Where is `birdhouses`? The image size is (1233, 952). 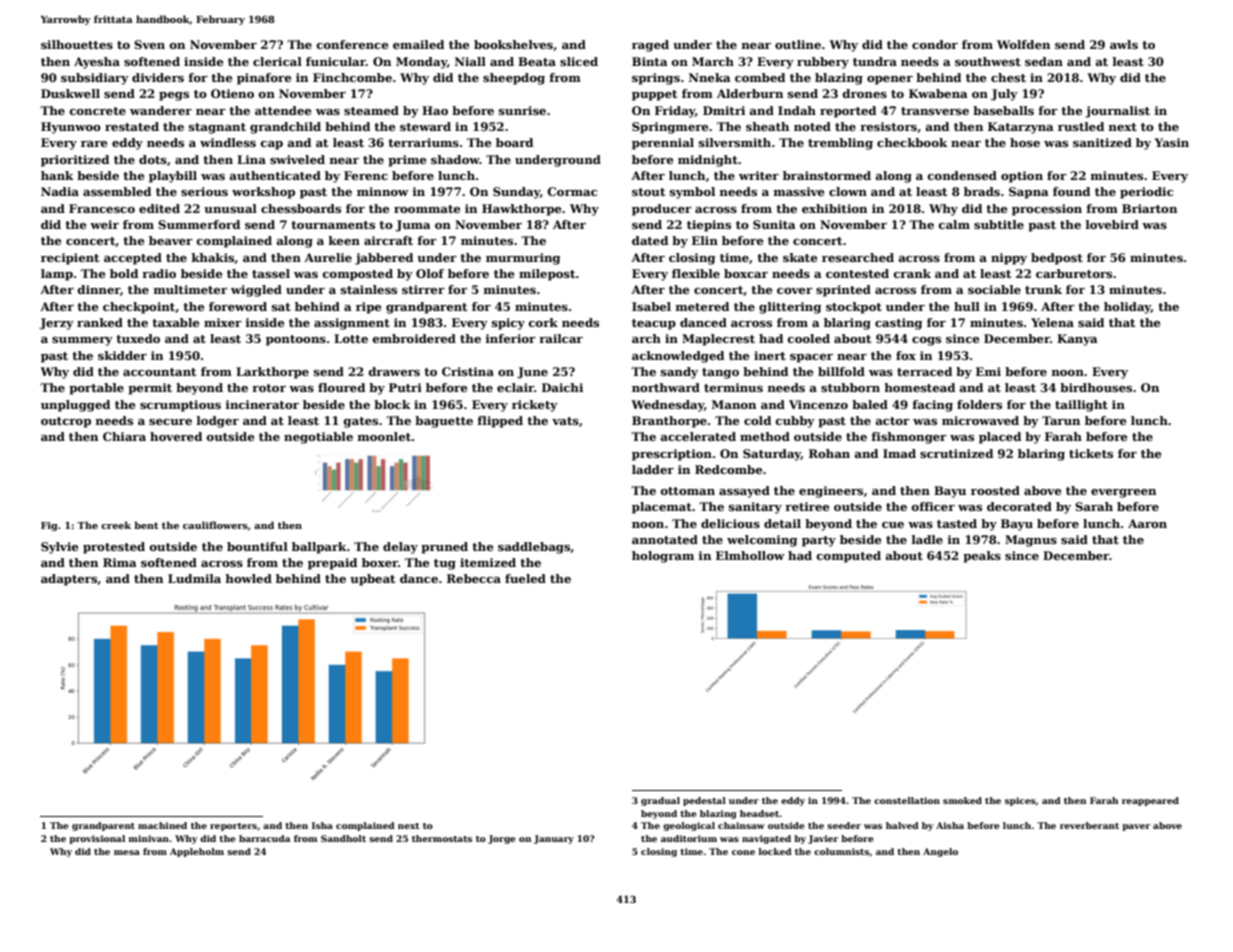 birdhouses is located at coordinates (1096, 387).
